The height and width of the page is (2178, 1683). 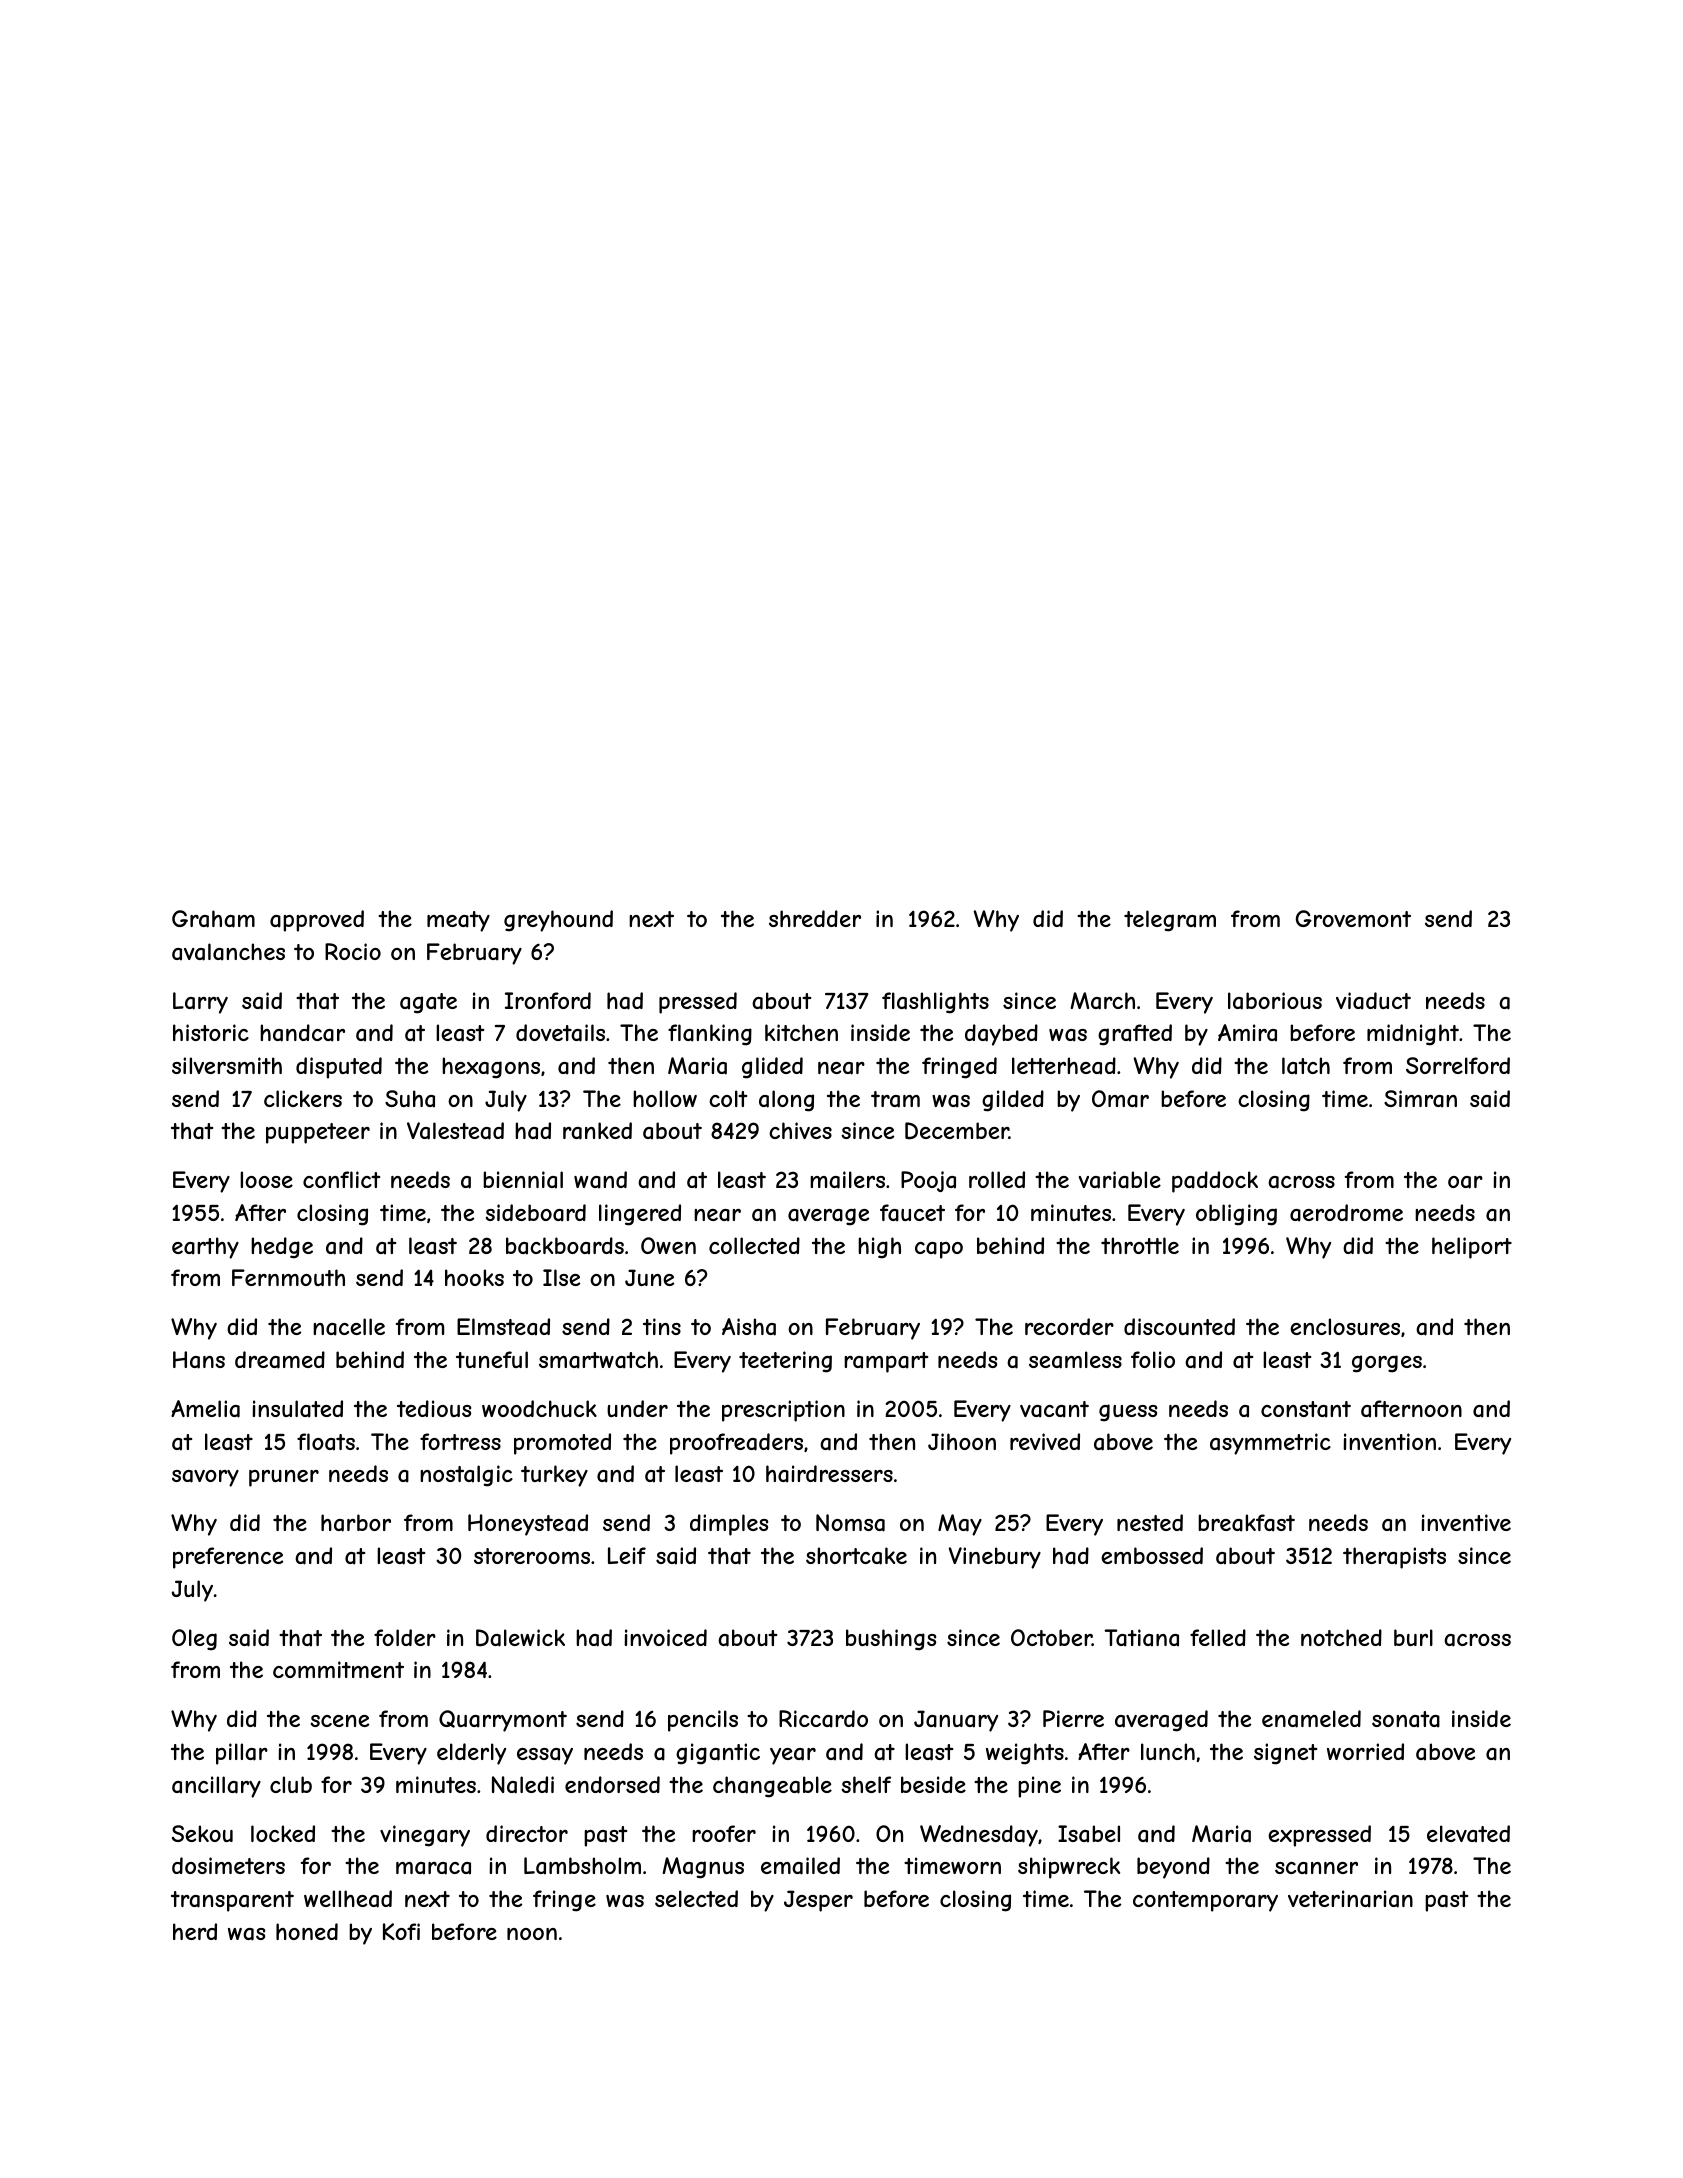 What do you see at coordinates (356, 1523) in the page?
I see `harbor` at bounding box center [356, 1523].
